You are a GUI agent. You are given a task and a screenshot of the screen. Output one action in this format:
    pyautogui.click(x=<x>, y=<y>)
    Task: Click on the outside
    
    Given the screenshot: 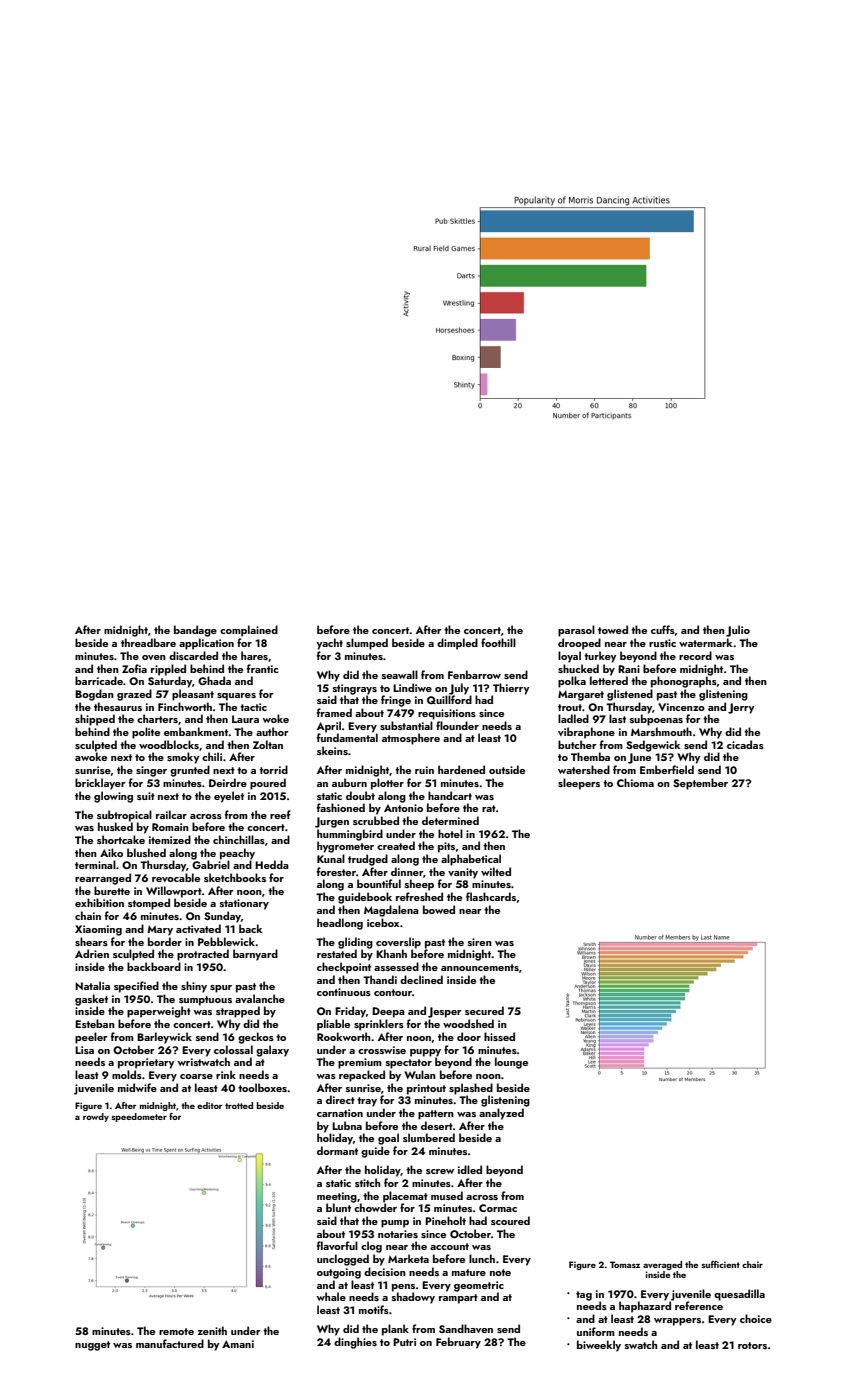 What is the action you would take?
    pyautogui.click(x=507, y=769)
